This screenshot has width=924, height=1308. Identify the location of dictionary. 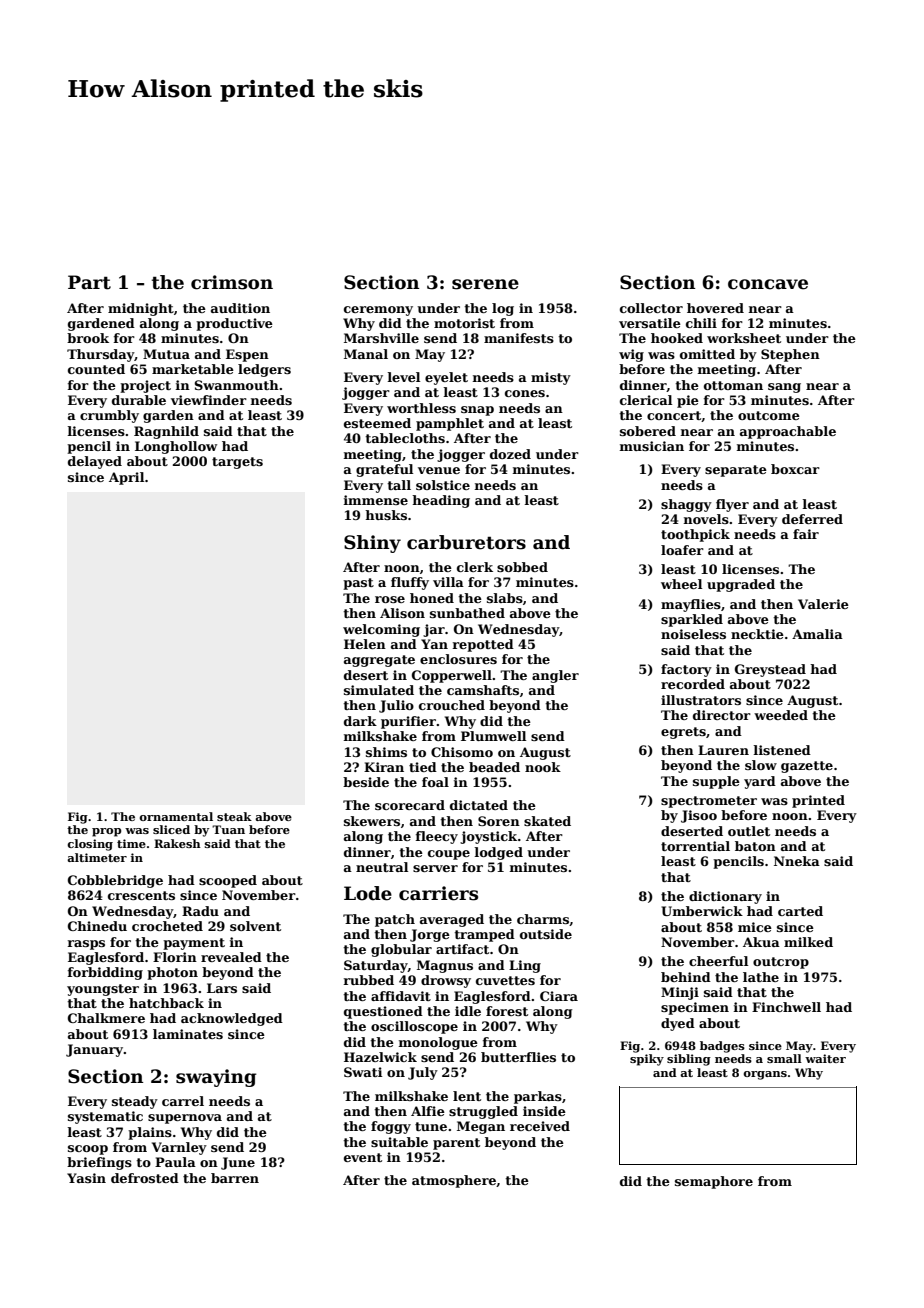
(725, 897).
